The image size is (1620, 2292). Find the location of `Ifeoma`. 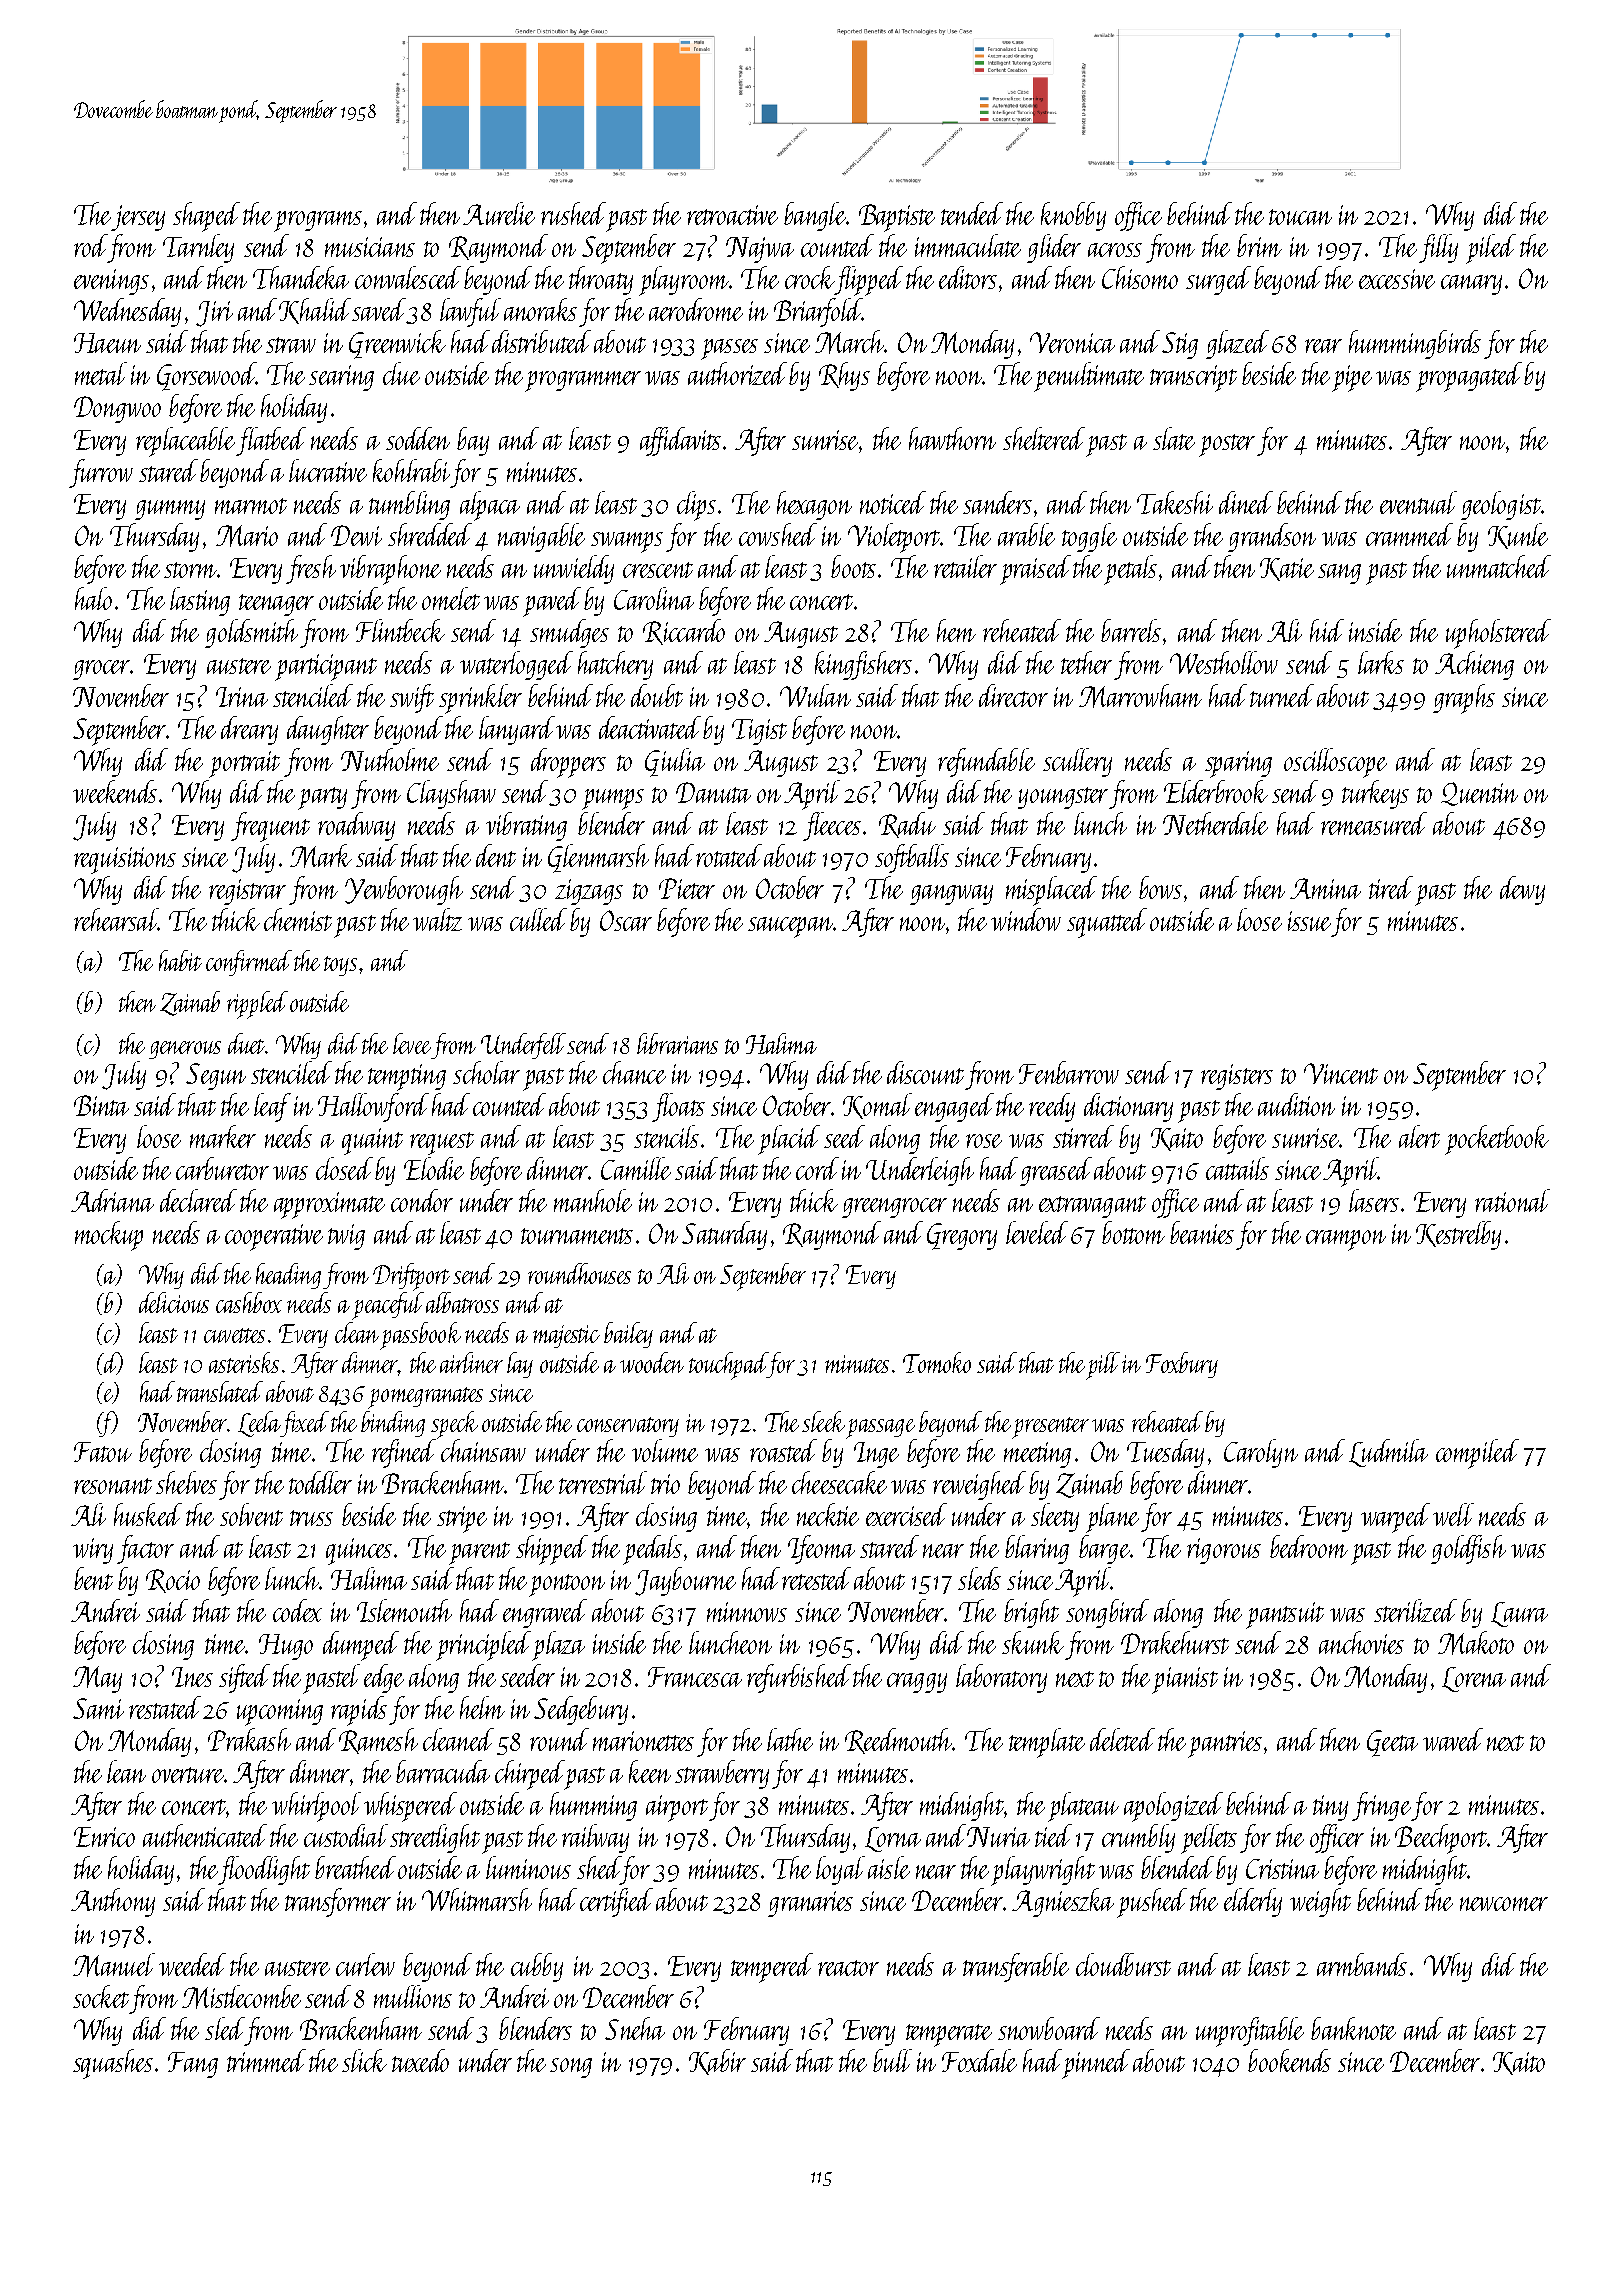

Ifeoma is located at coordinates (821, 1549).
